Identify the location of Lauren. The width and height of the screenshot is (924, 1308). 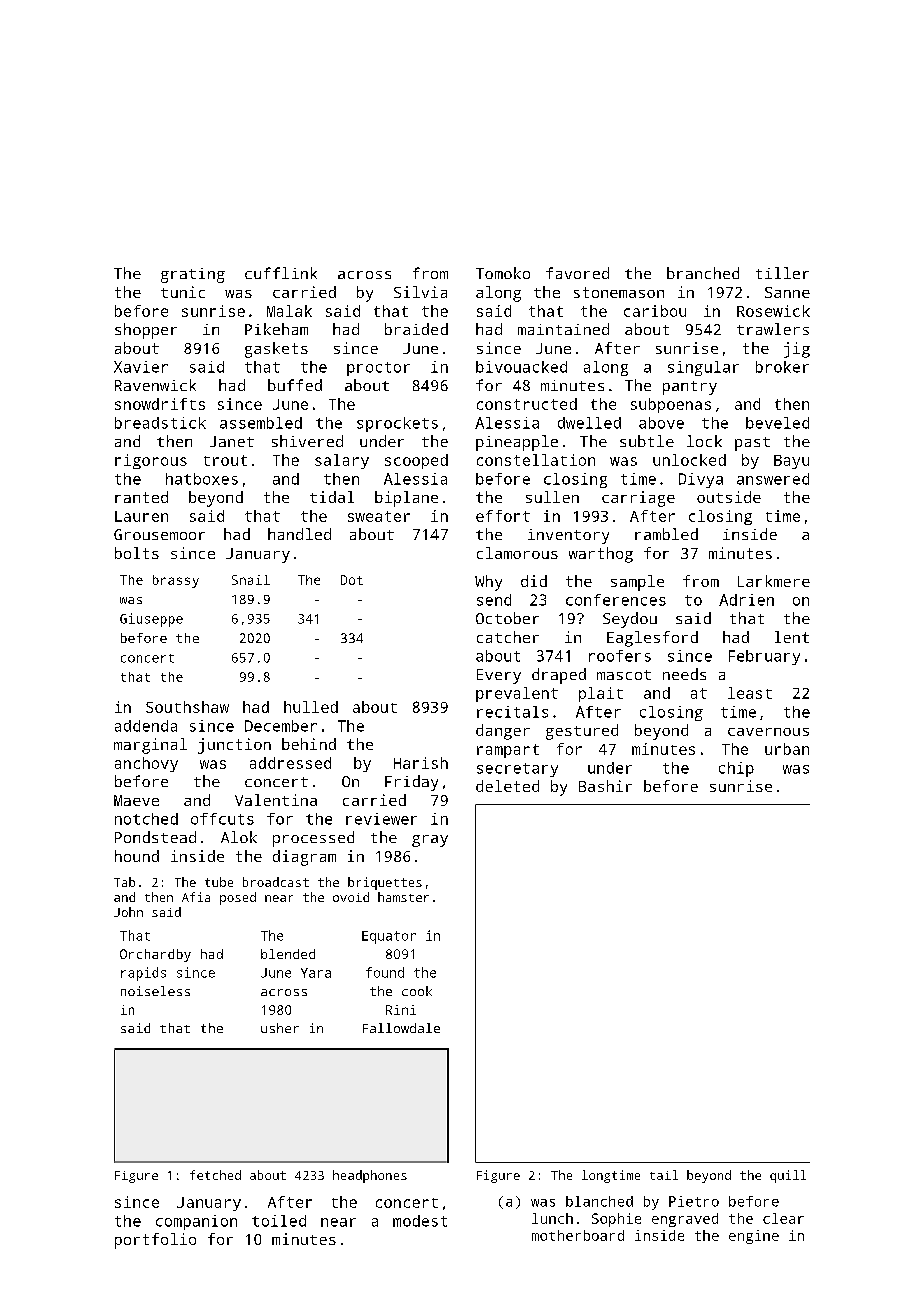
(141, 516).
